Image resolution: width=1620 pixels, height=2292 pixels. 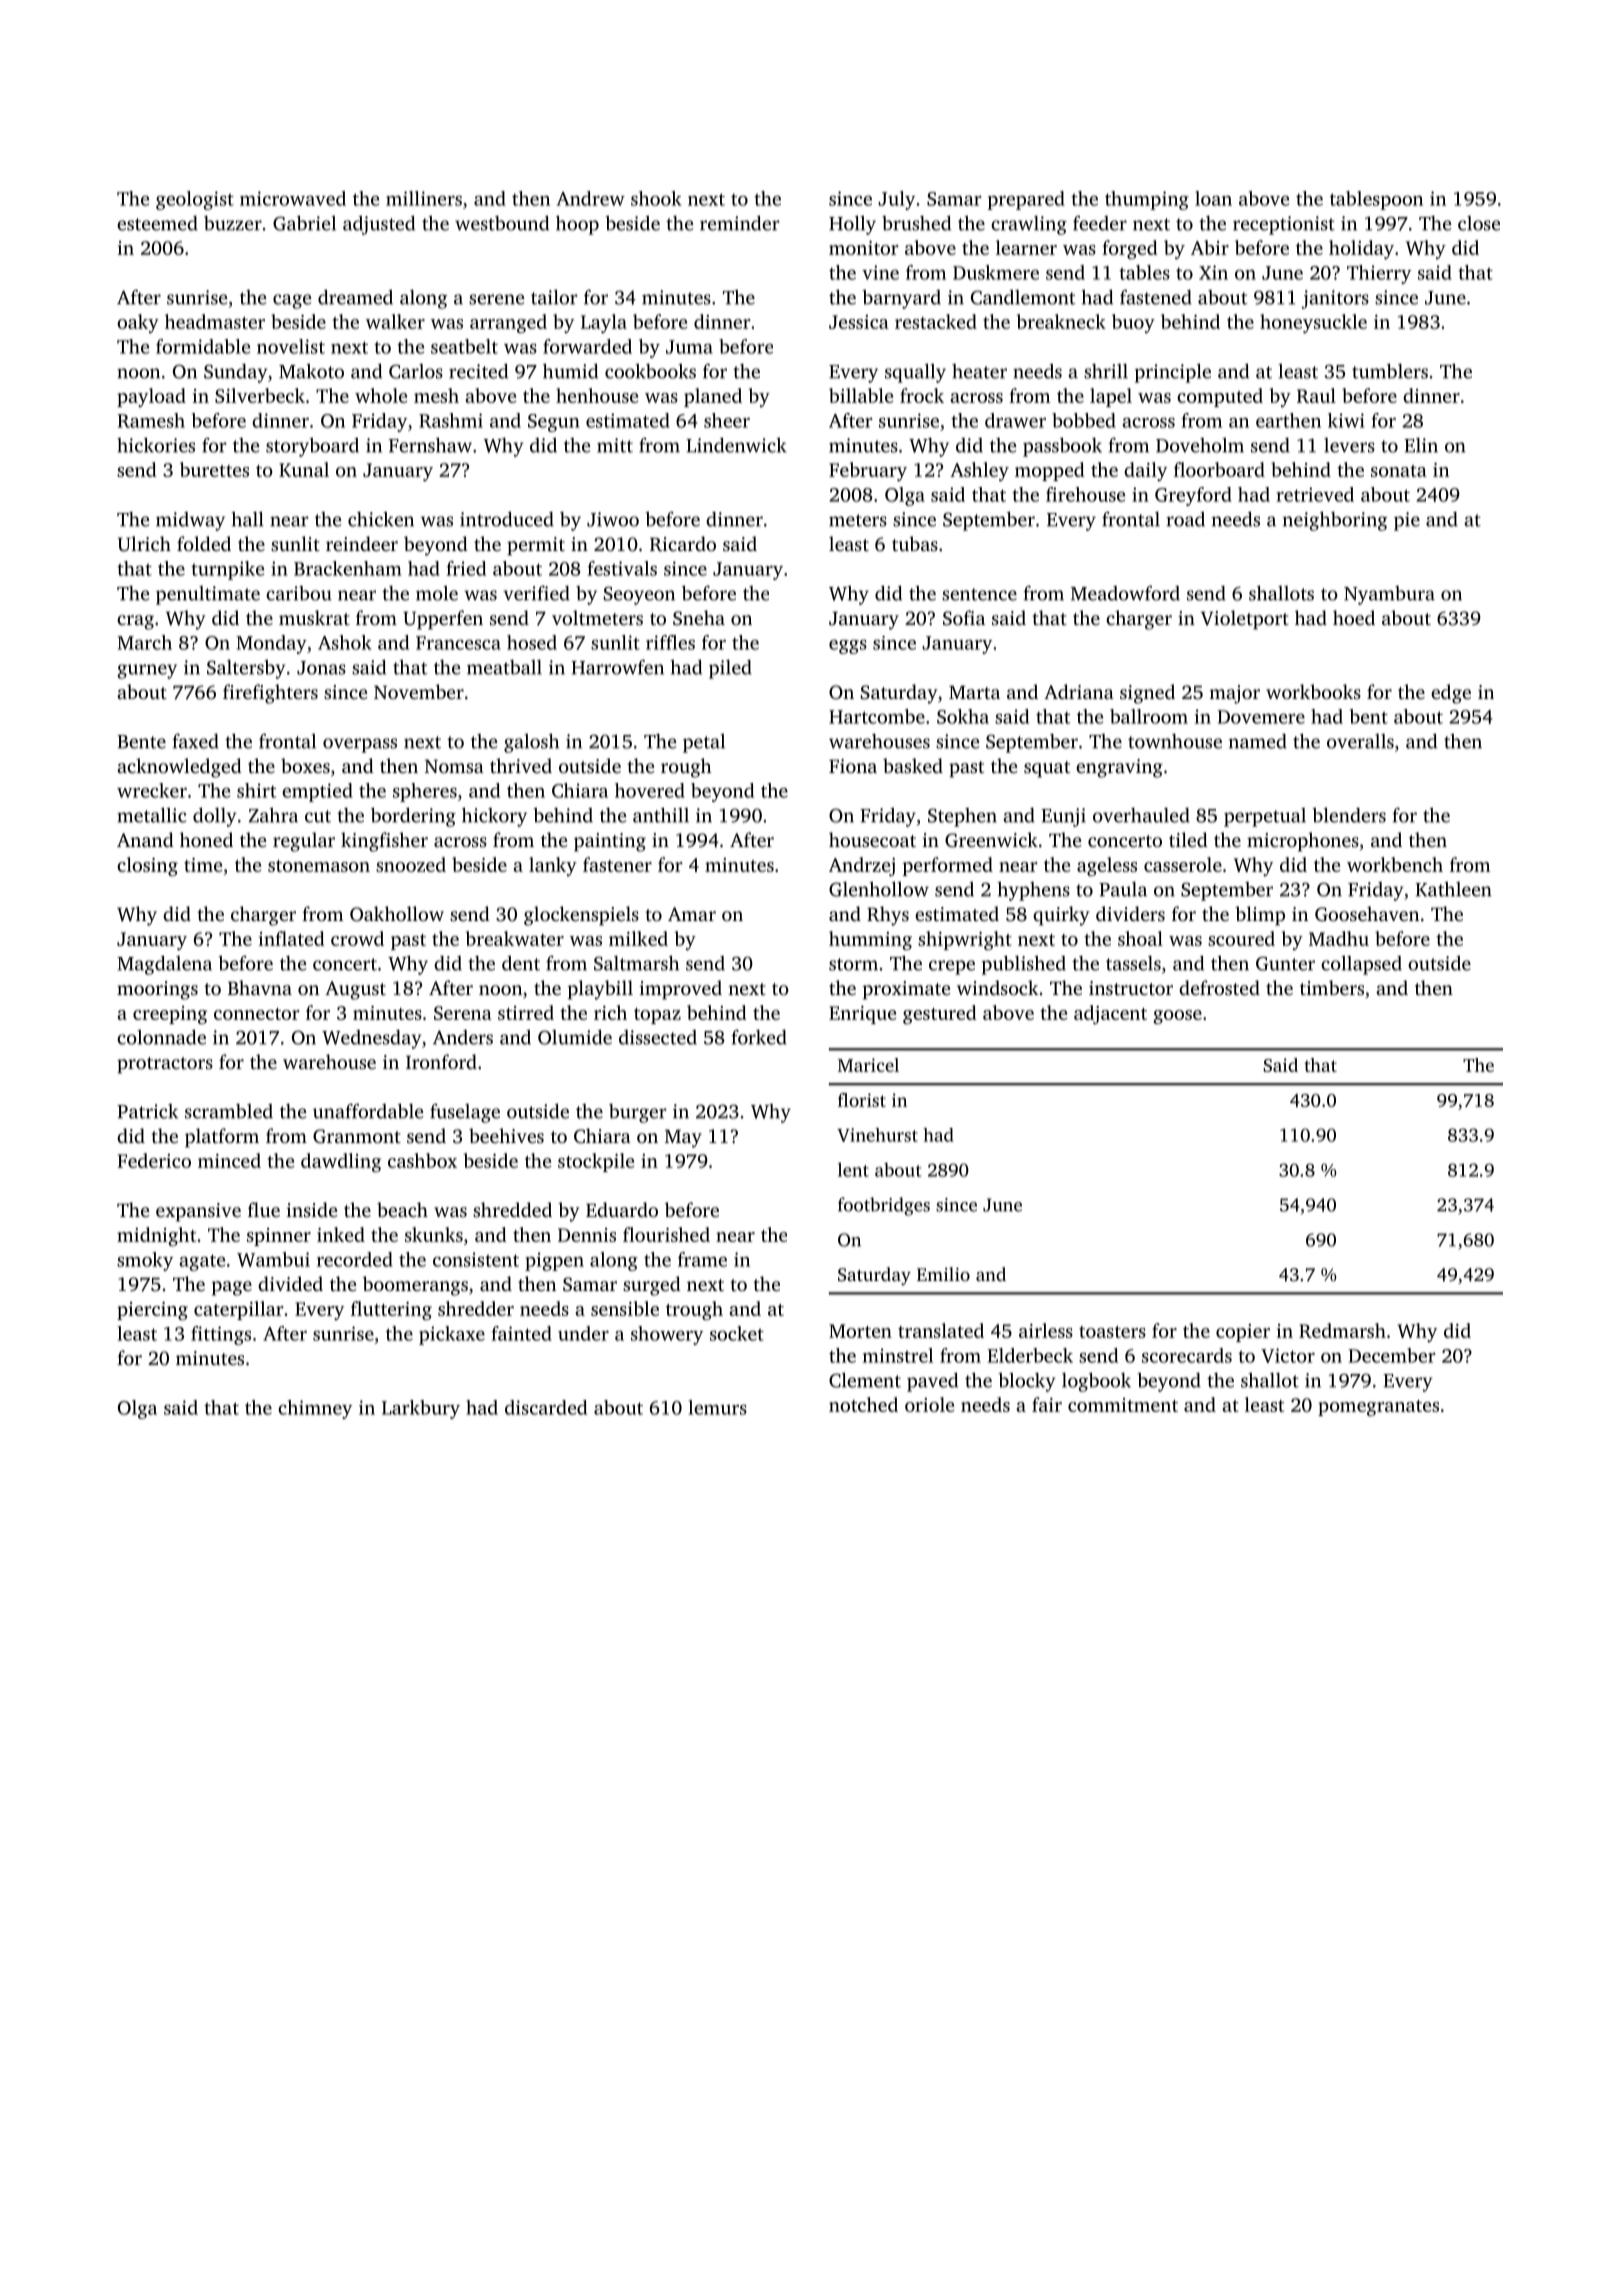 What do you see at coordinates (546, 1407) in the image?
I see `discarded` at bounding box center [546, 1407].
